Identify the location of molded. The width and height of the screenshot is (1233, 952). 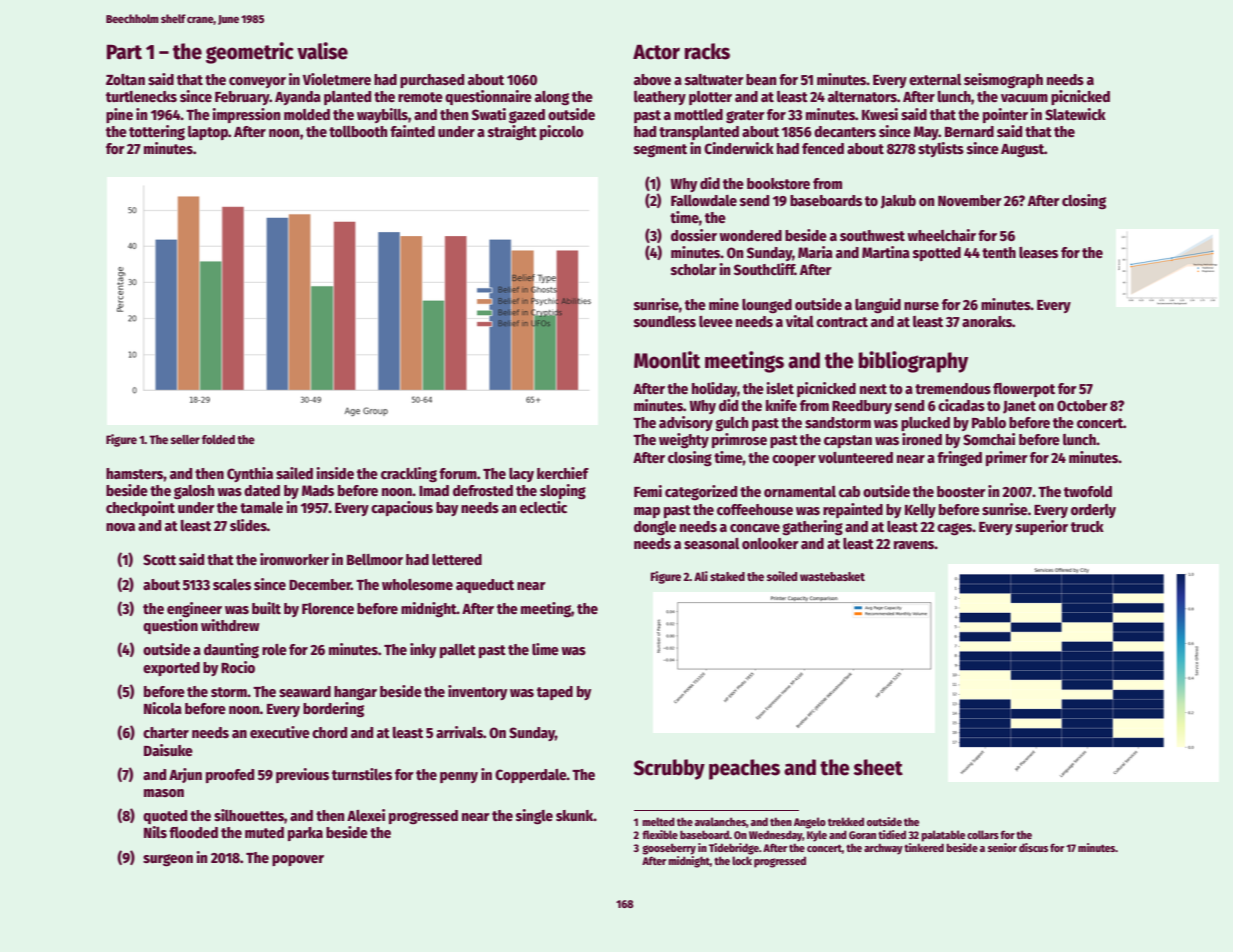
(307, 114).
